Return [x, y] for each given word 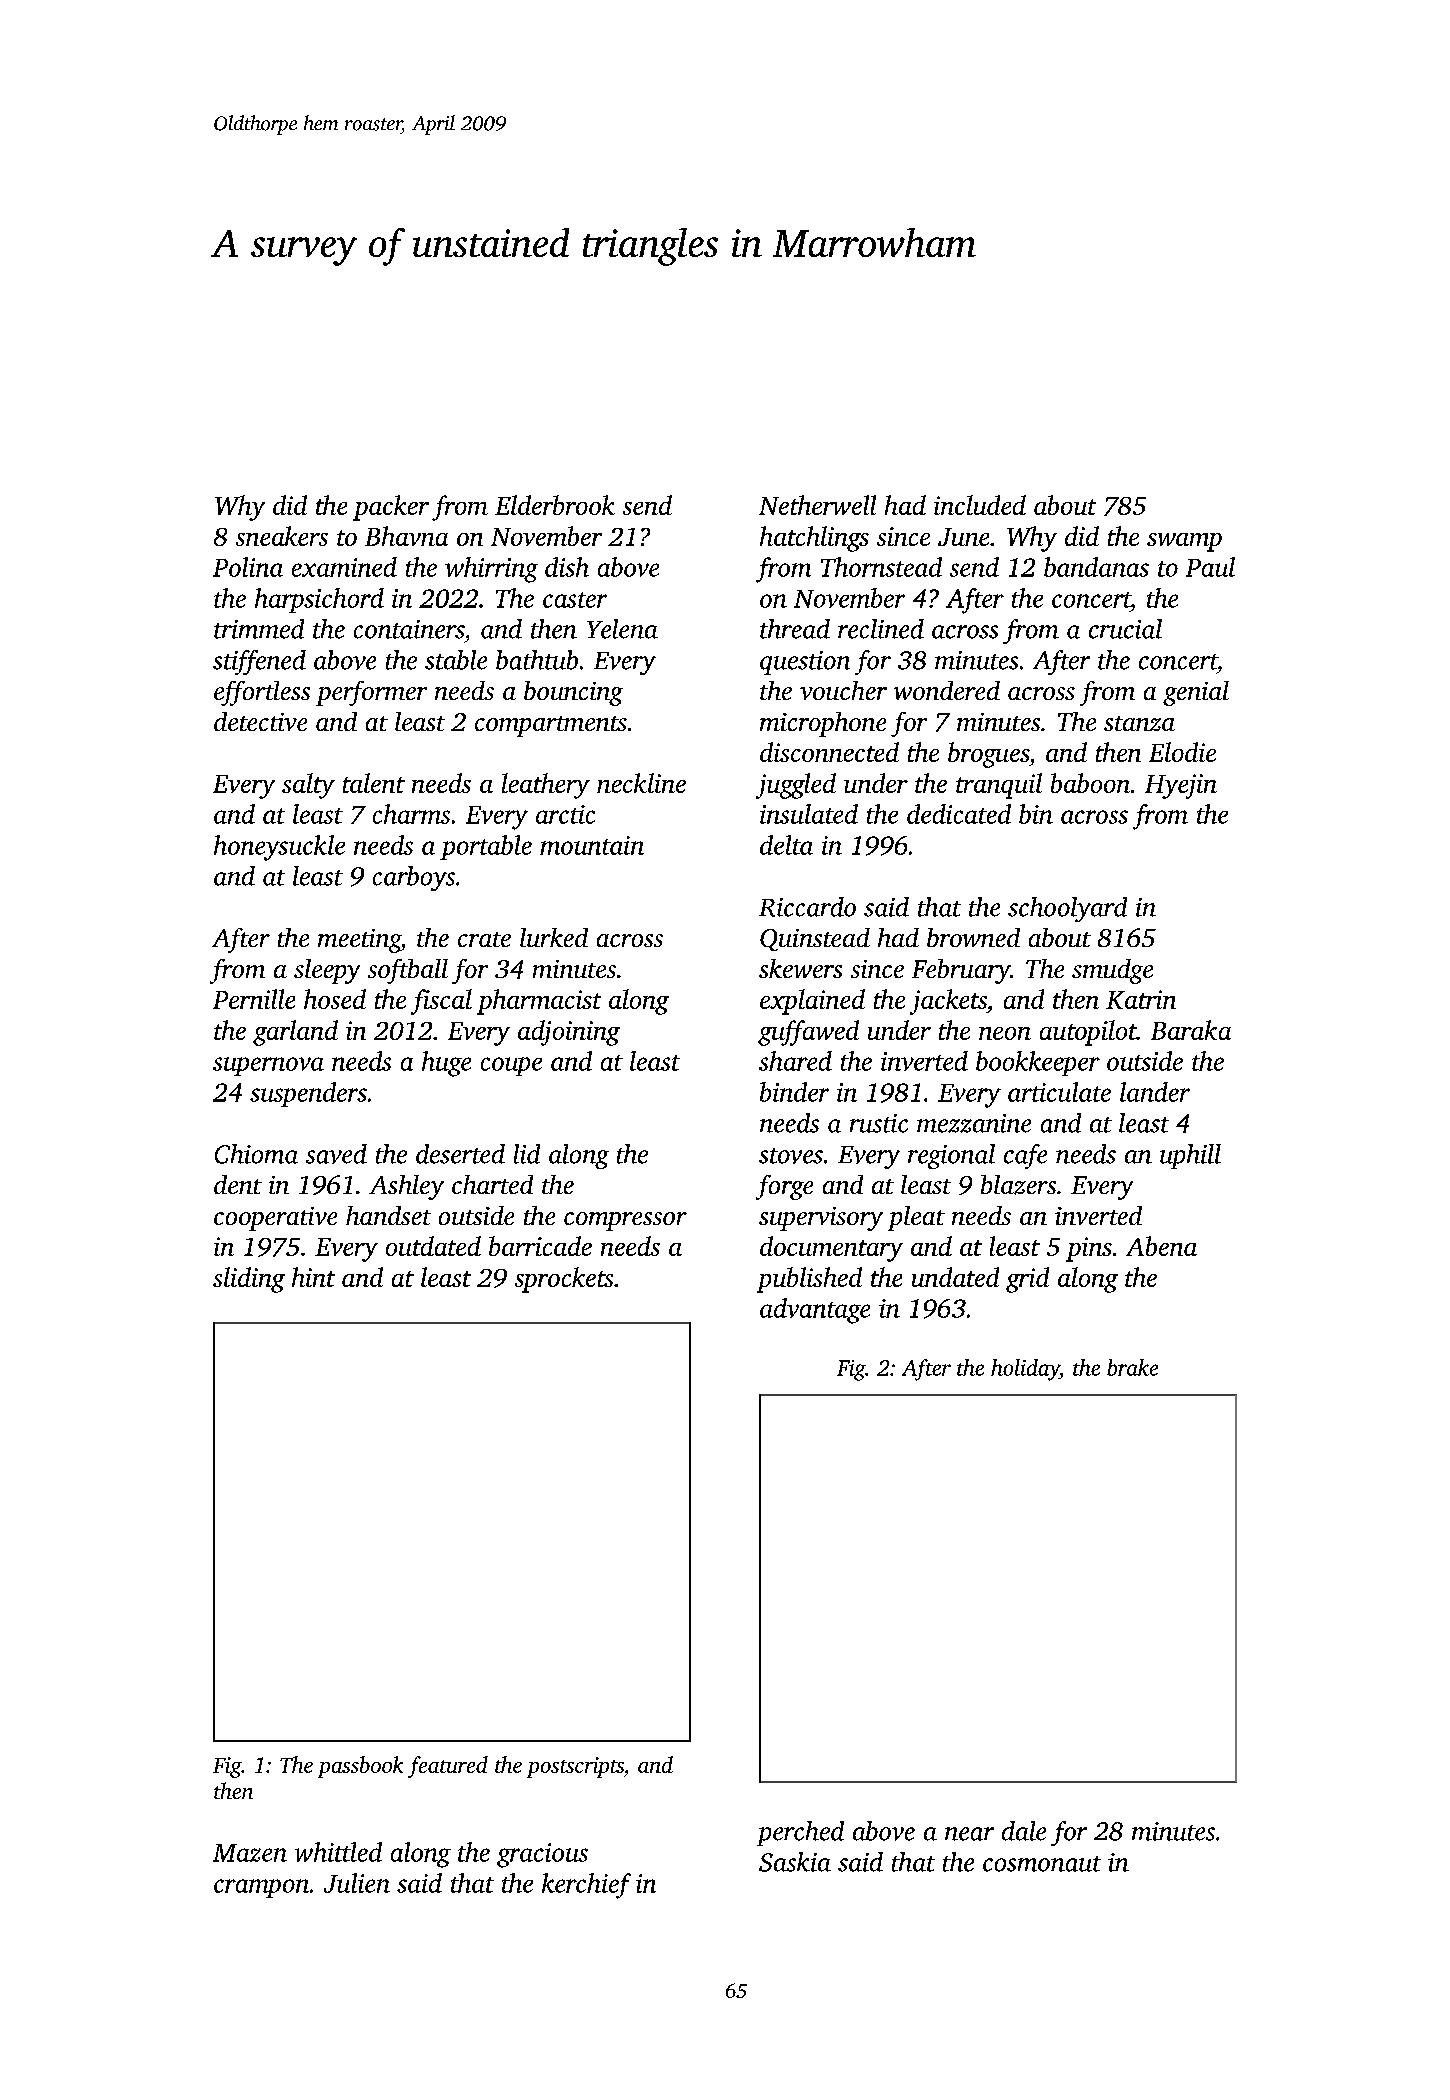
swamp [1184, 542]
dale [1024, 1831]
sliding [249, 1280]
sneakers [282, 536]
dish [567, 567]
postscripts [575, 1767]
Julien [357, 1883]
